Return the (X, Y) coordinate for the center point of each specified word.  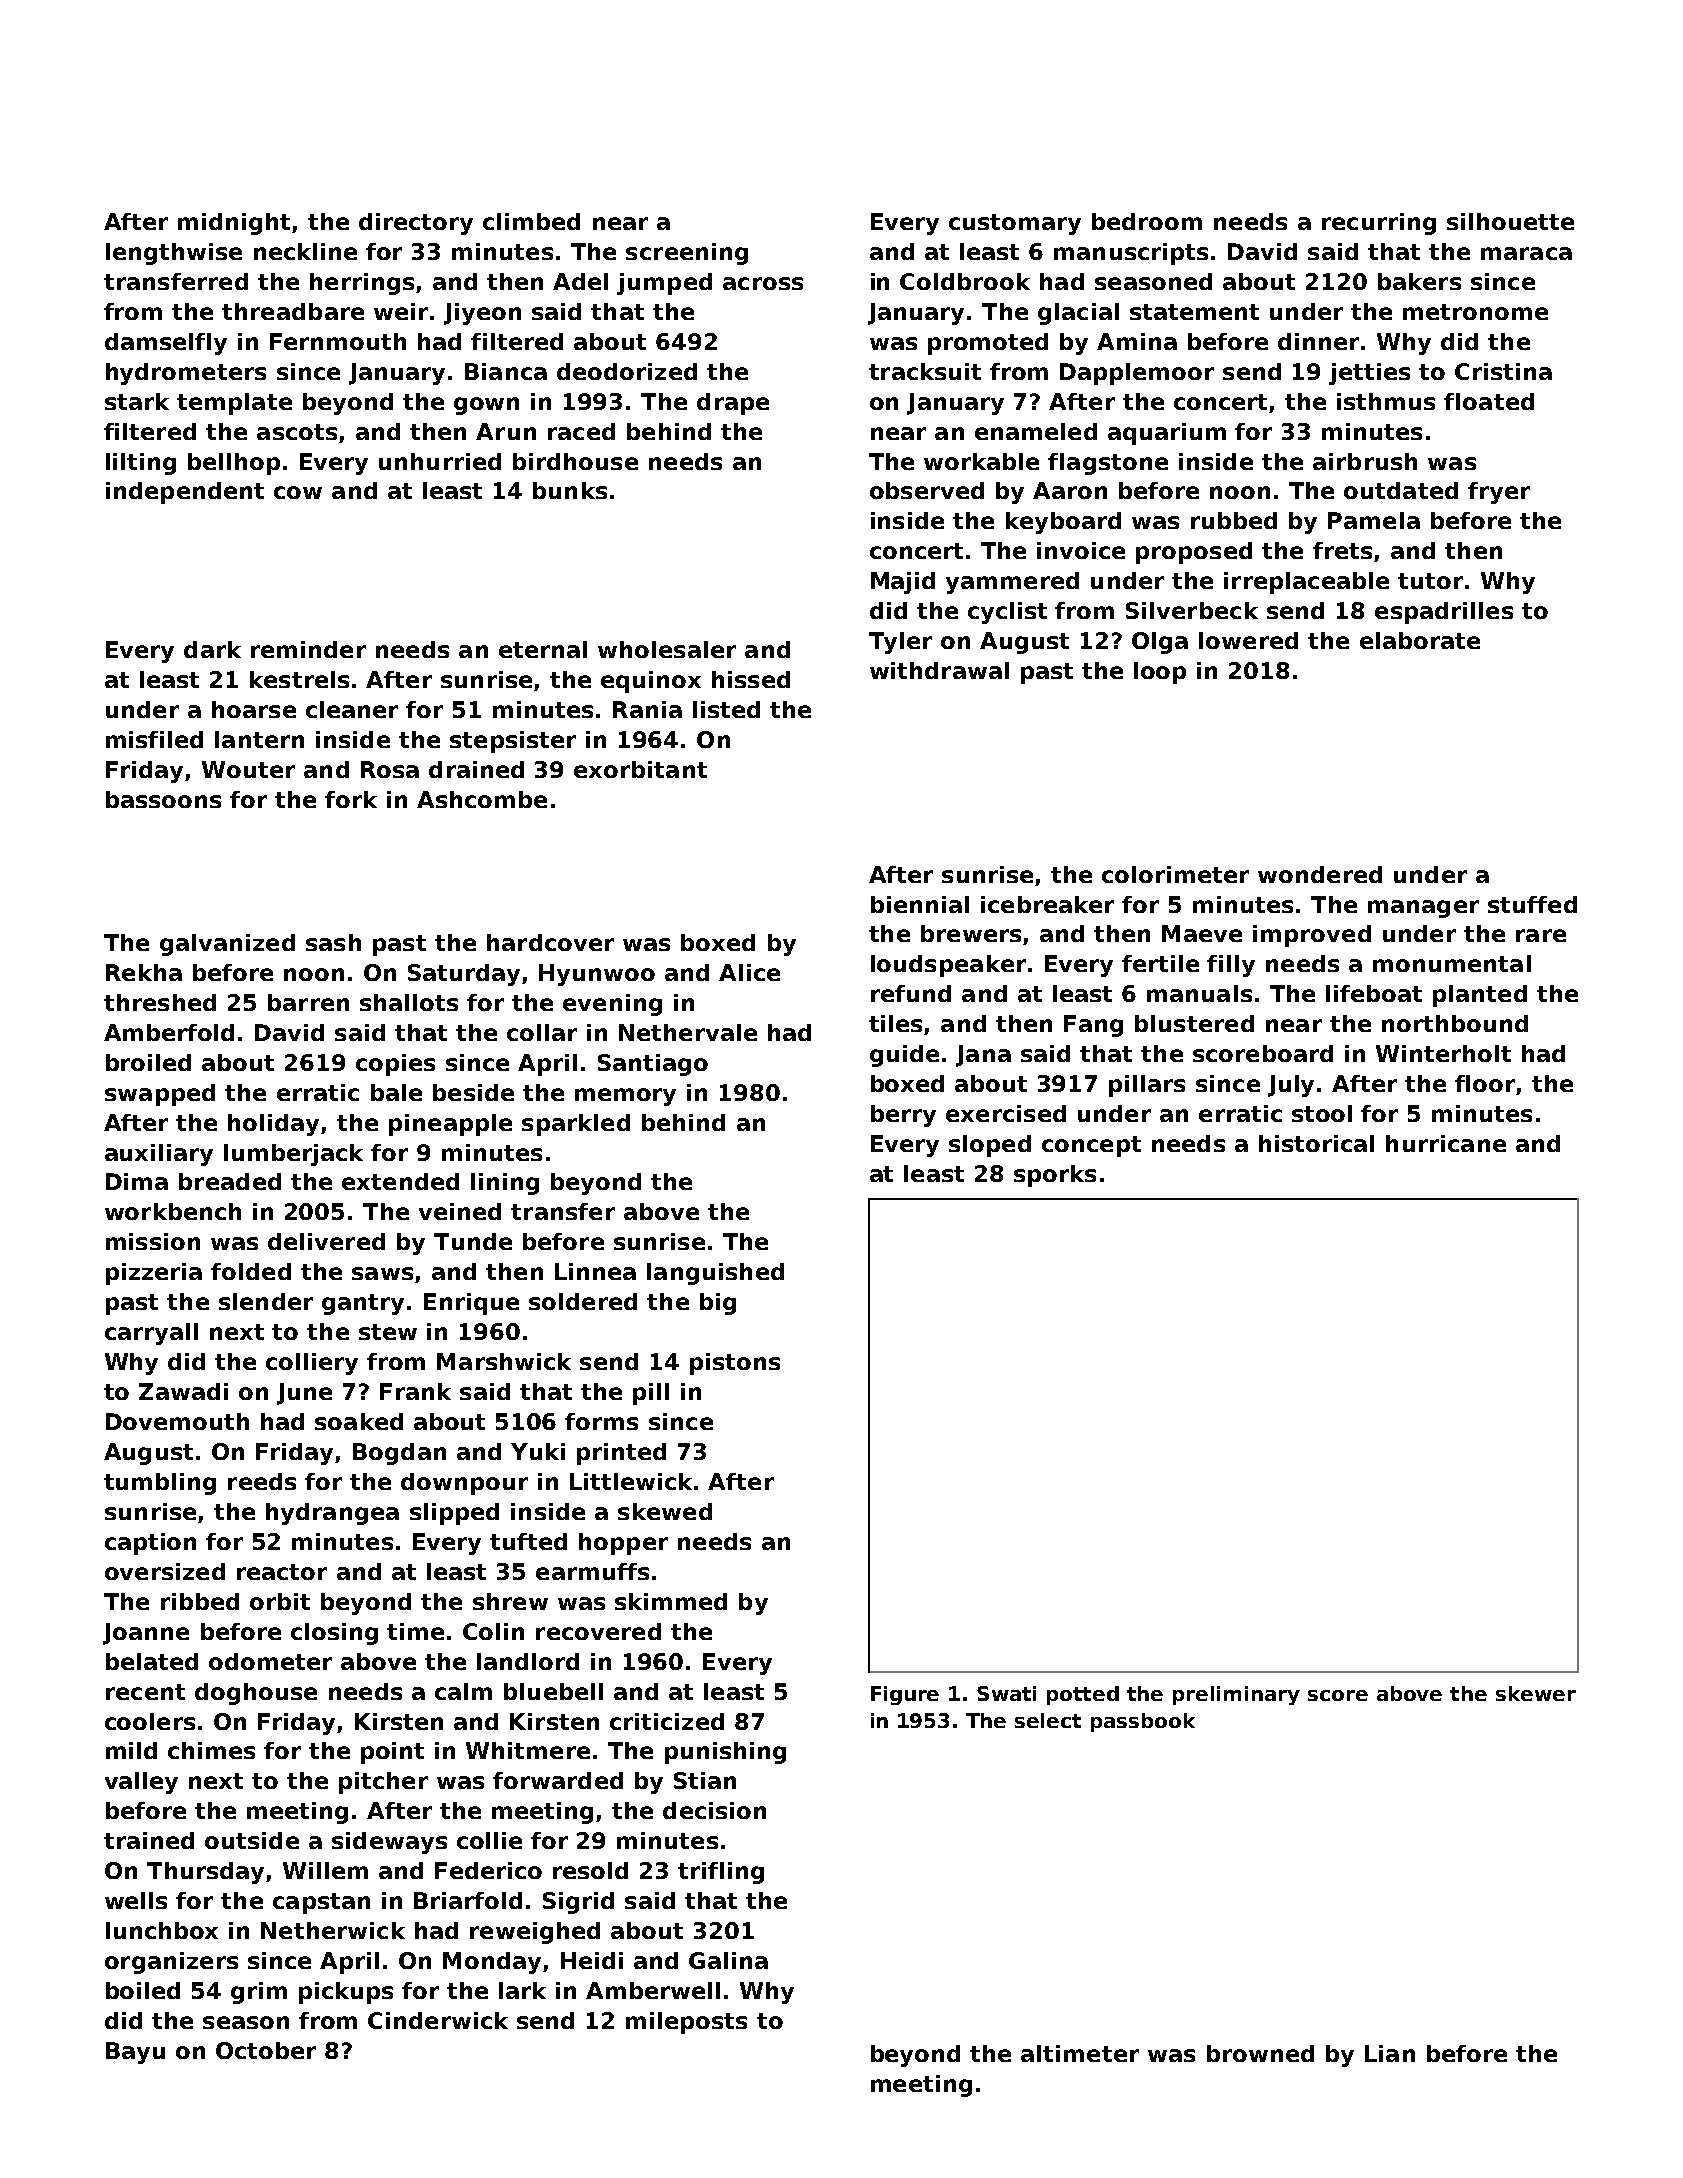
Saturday (464, 975)
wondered (1320, 874)
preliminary (1236, 1695)
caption (150, 1544)
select (1048, 1720)
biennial (920, 904)
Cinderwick (438, 2020)
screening (687, 254)
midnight (234, 224)
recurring (1379, 224)
